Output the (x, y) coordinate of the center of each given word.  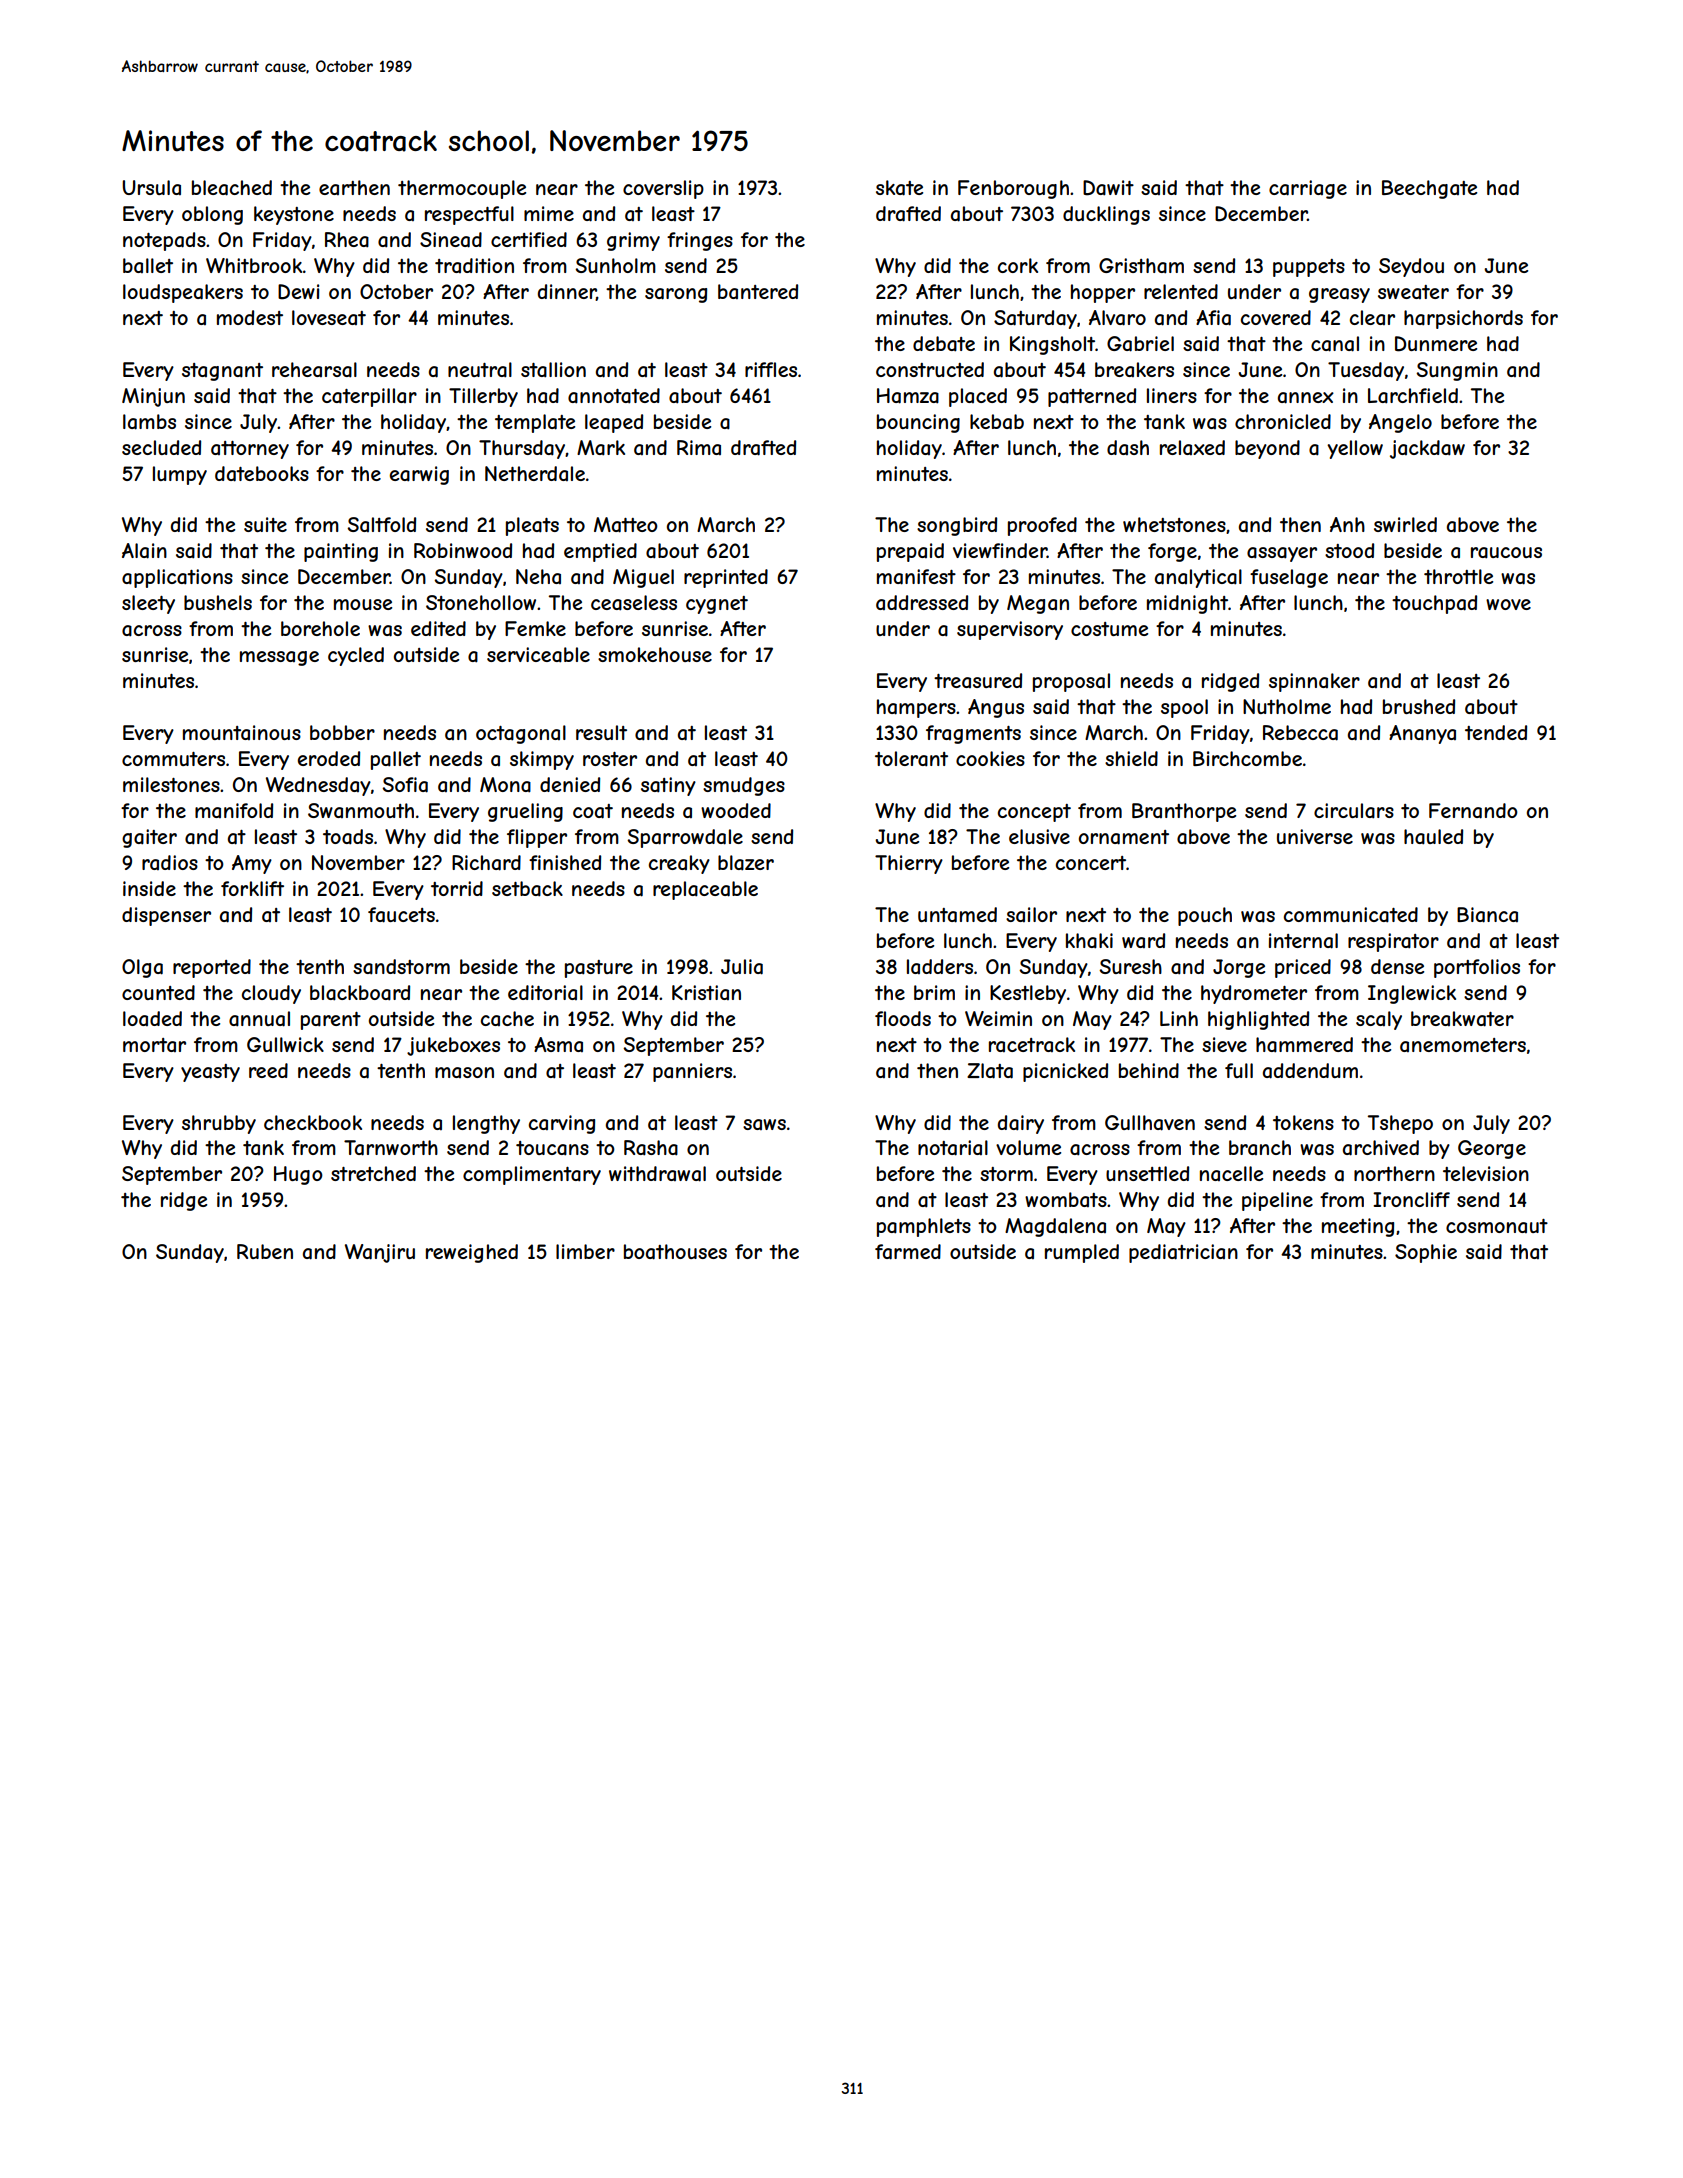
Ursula (151, 187)
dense (1397, 966)
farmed (908, 1252)
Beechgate (1429, 189)
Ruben (265, 1251)
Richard (486, 863)
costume (1109, 629)
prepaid (910, 552)
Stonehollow (481, 602)
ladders (940, 966)
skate (899, 188)
